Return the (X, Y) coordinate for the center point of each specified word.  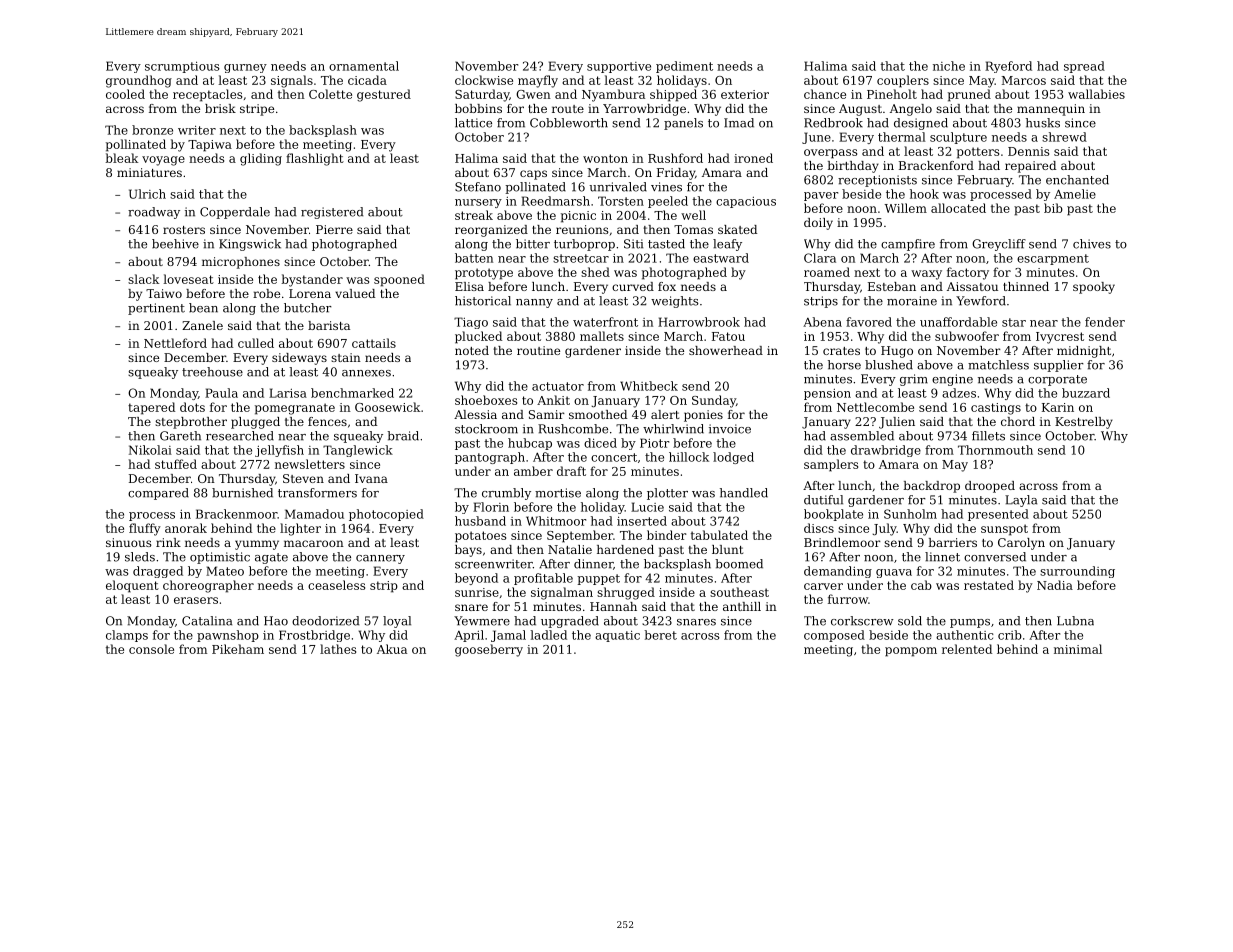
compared (158, 494)
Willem (905, 208)
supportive (619, 67)
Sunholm (910, 514)
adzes (959, 393)
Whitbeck (649, 386)
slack (143, 279)
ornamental (364, 66)
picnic (578, 217)
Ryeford (1008, 67)
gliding (261, 159)
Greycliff (999, 245)
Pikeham (238, 649)
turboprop (584, 245)
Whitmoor (556, 521)
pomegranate (295, 409)
